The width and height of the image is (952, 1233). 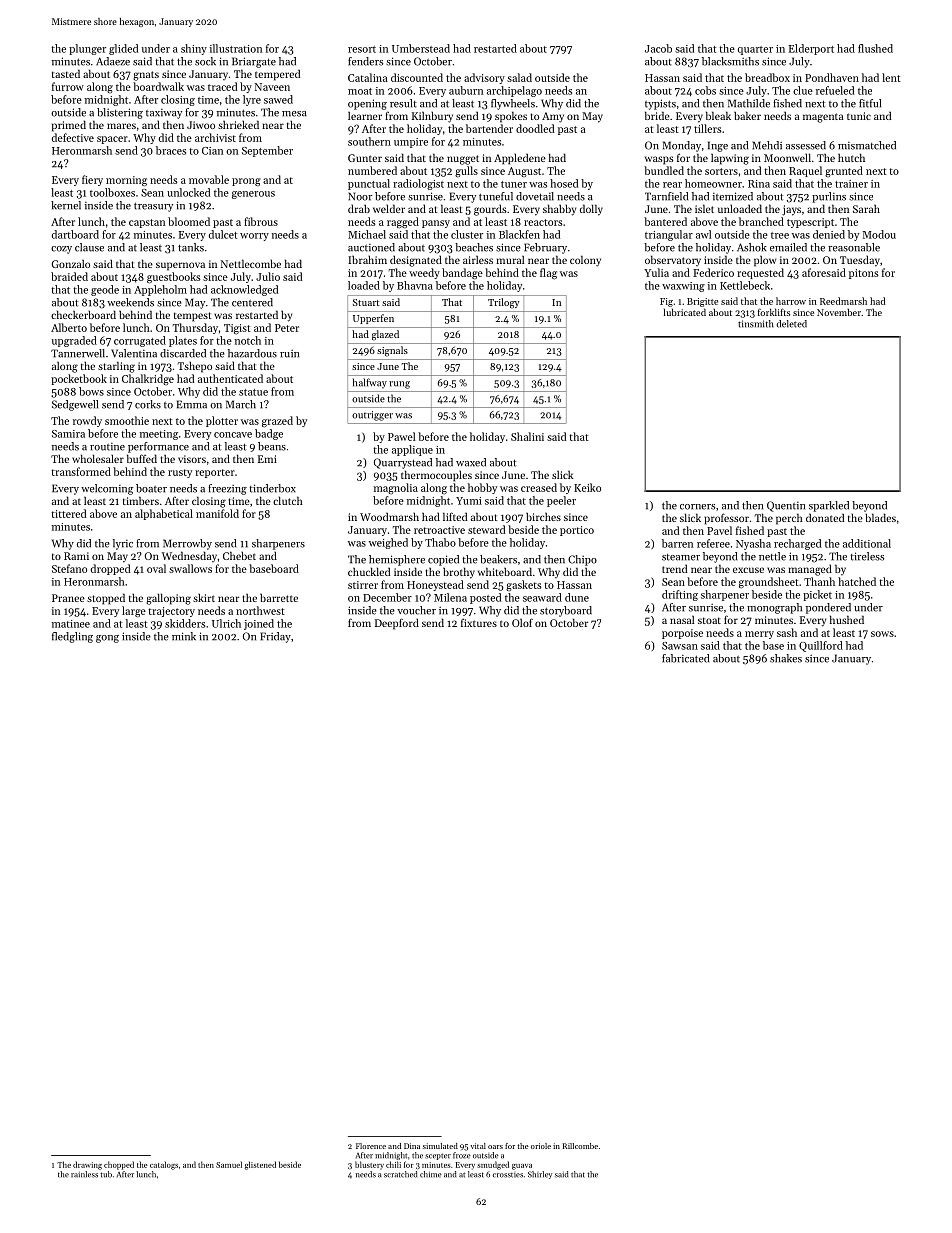 What do you see at coordinates (371, 1146) in the image?
I see `Florence` at bounding box center [371, 1146].
